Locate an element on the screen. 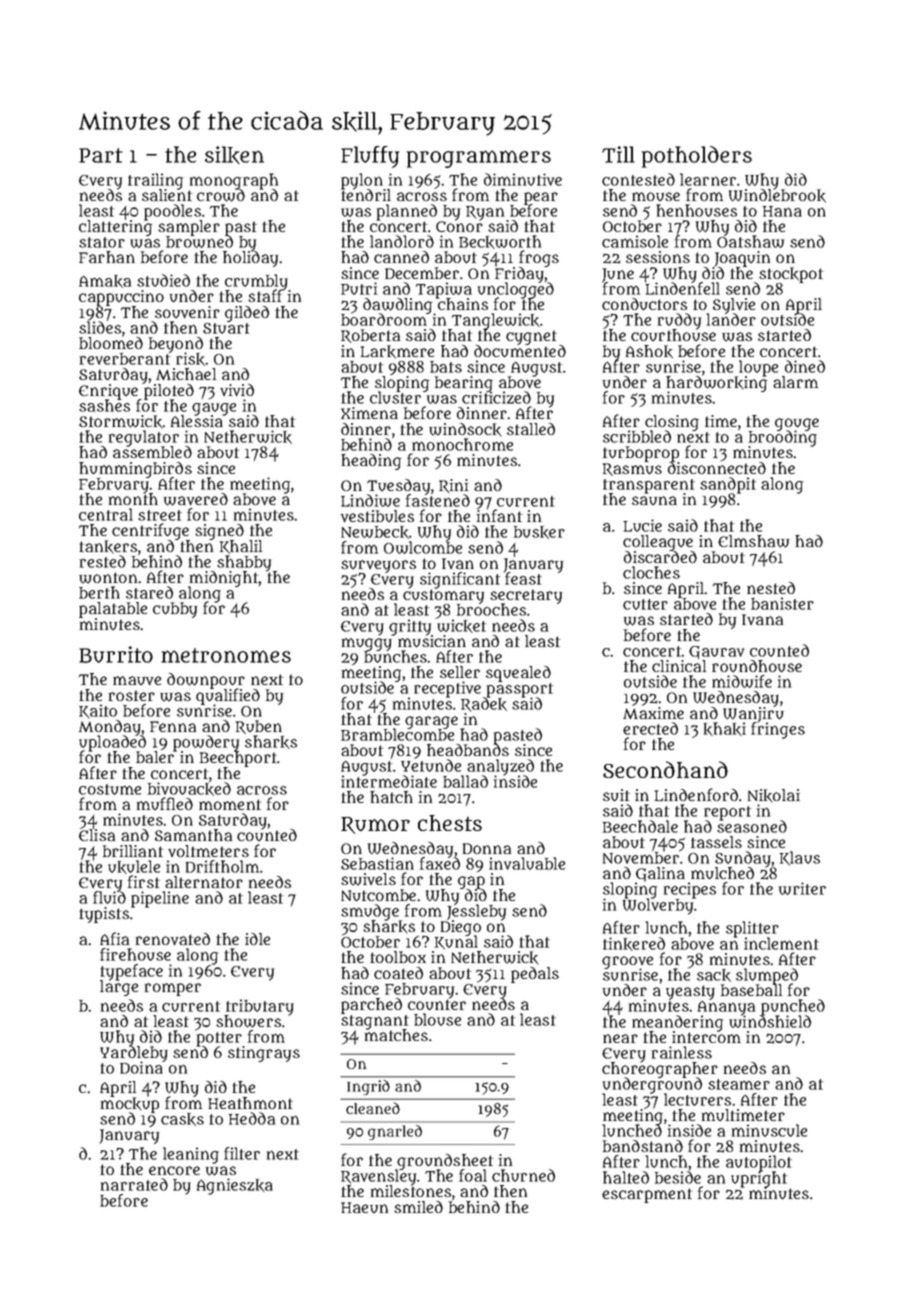  narrated is located at coordinates (134, 1184).
